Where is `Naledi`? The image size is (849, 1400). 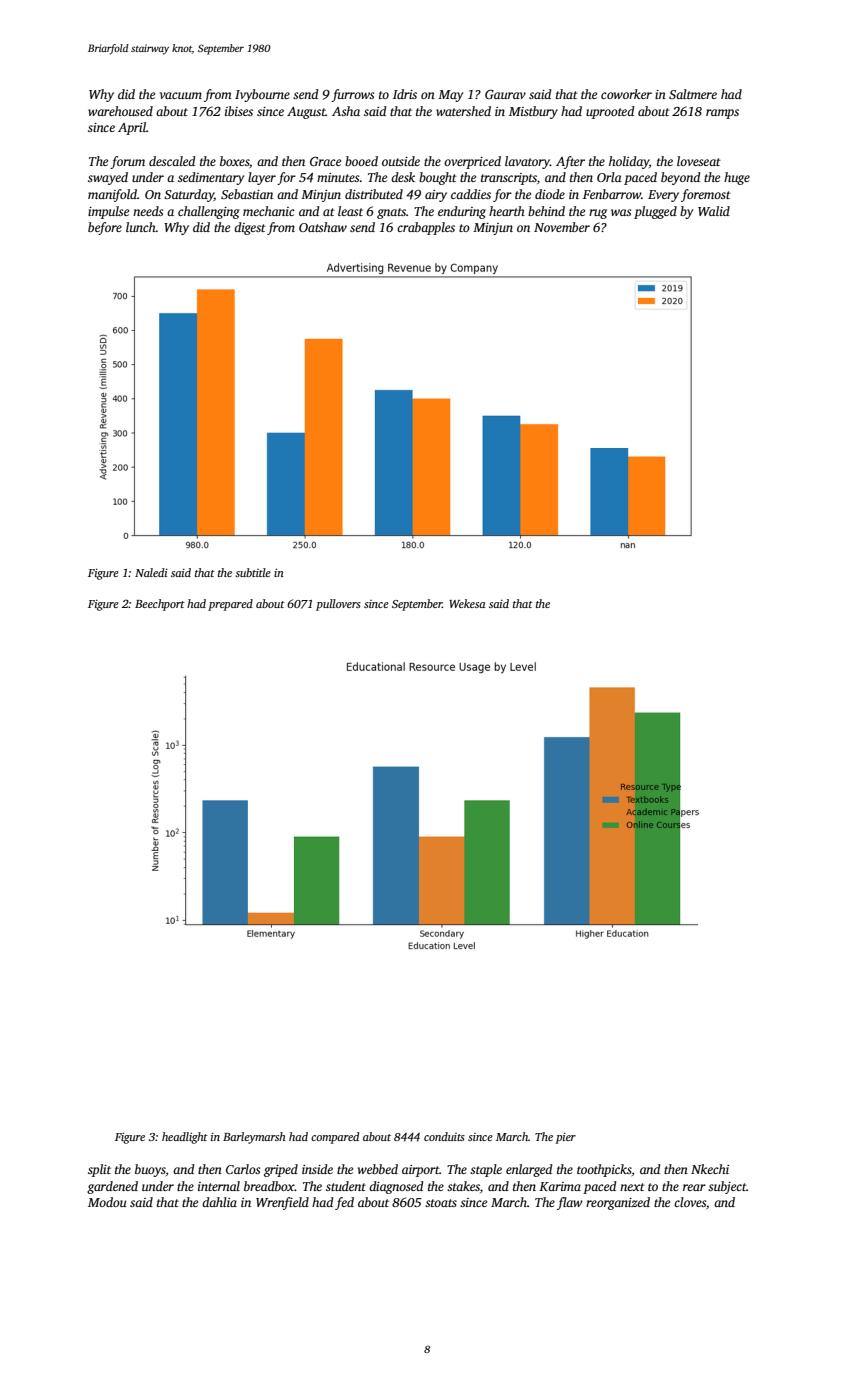 Naledi is located at coordinates (151, 572).
